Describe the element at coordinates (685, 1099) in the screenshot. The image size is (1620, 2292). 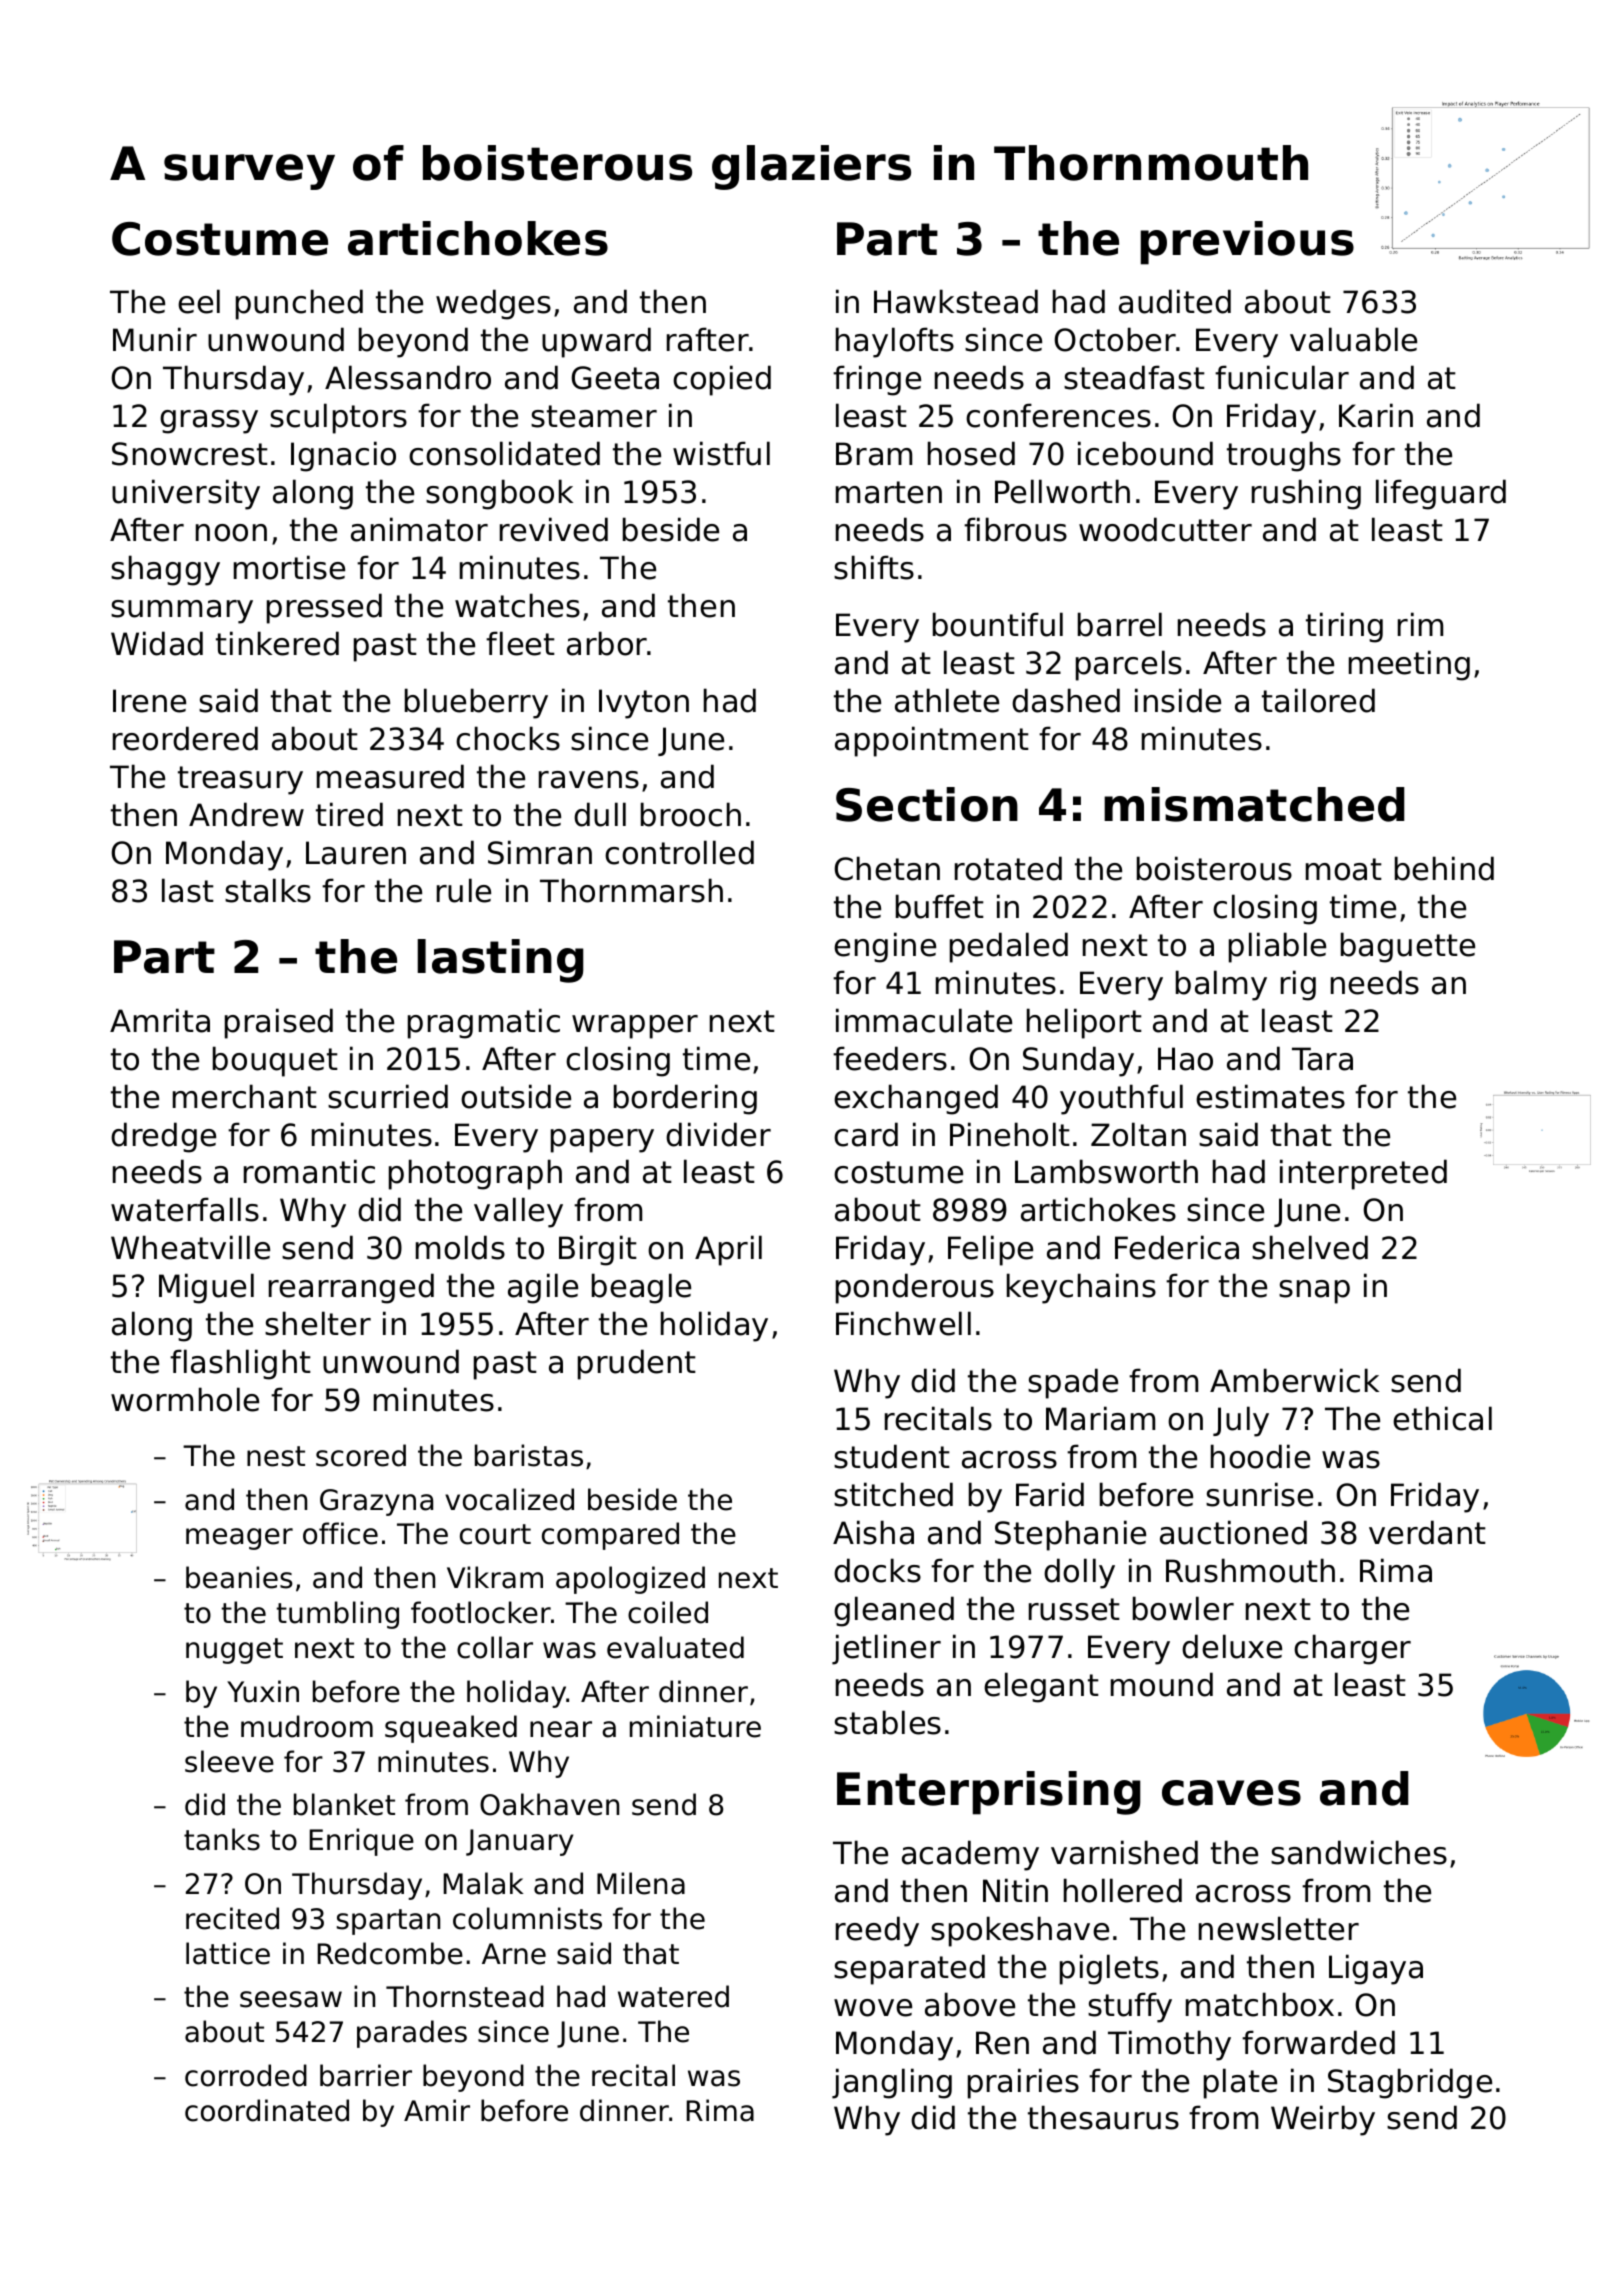
I see `bordering` at that location.
